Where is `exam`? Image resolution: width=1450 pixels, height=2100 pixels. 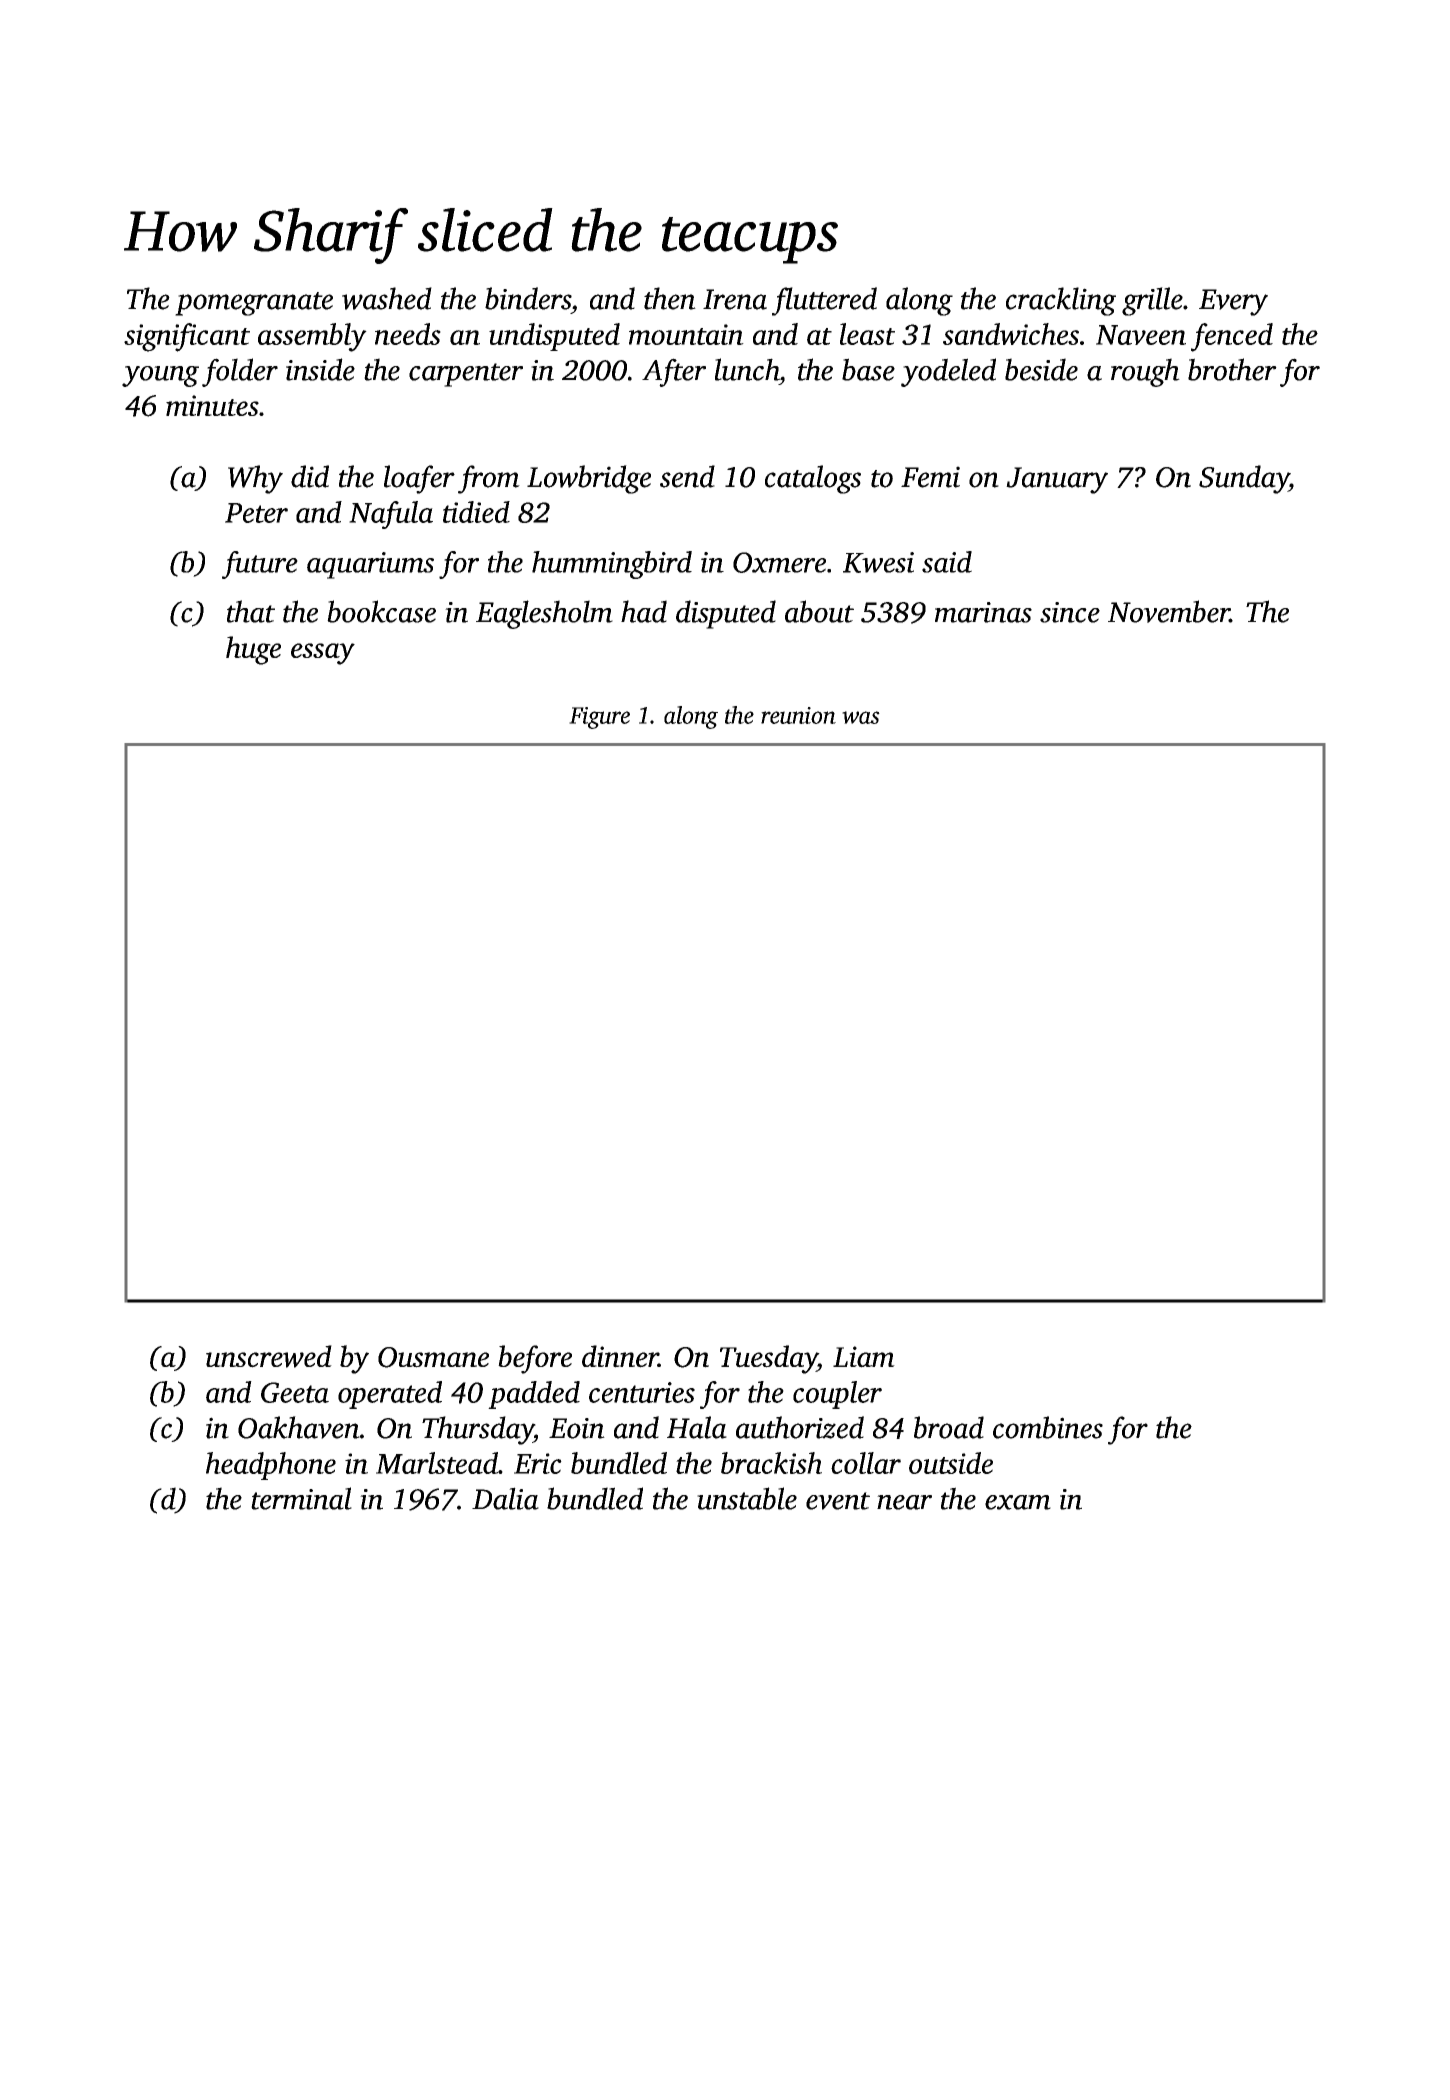
exam is located at coordinates (1018, 1502).
